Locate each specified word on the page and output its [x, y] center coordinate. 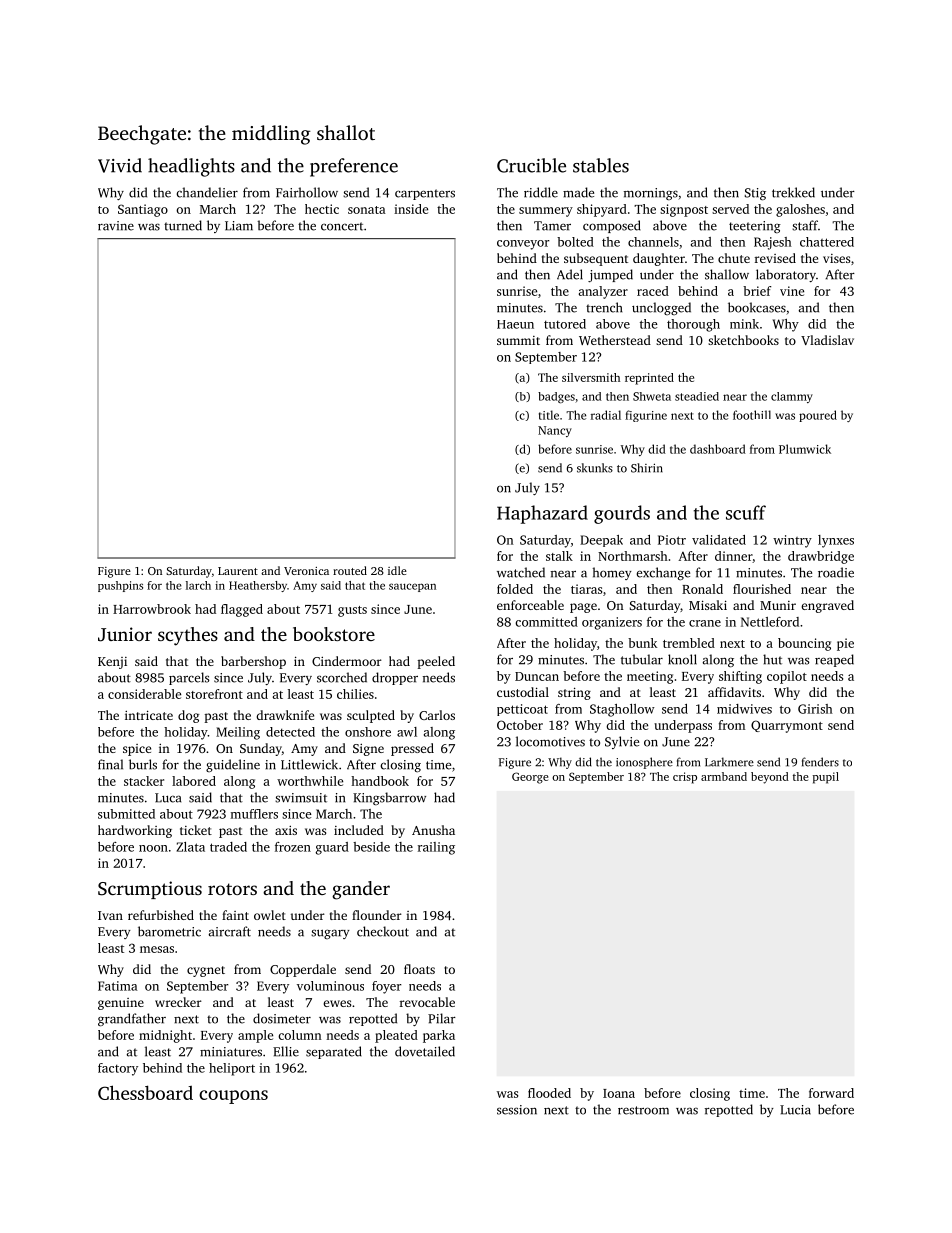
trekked [793, 192]
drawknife [285, 715]
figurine [646, 416]
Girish [815, 709]
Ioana [619, 1093]
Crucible [531, 165]
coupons [233, 1097]
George [530, 778]
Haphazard [542, 514]
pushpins [120, 586]
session [517, 1110]
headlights [191, 167]
